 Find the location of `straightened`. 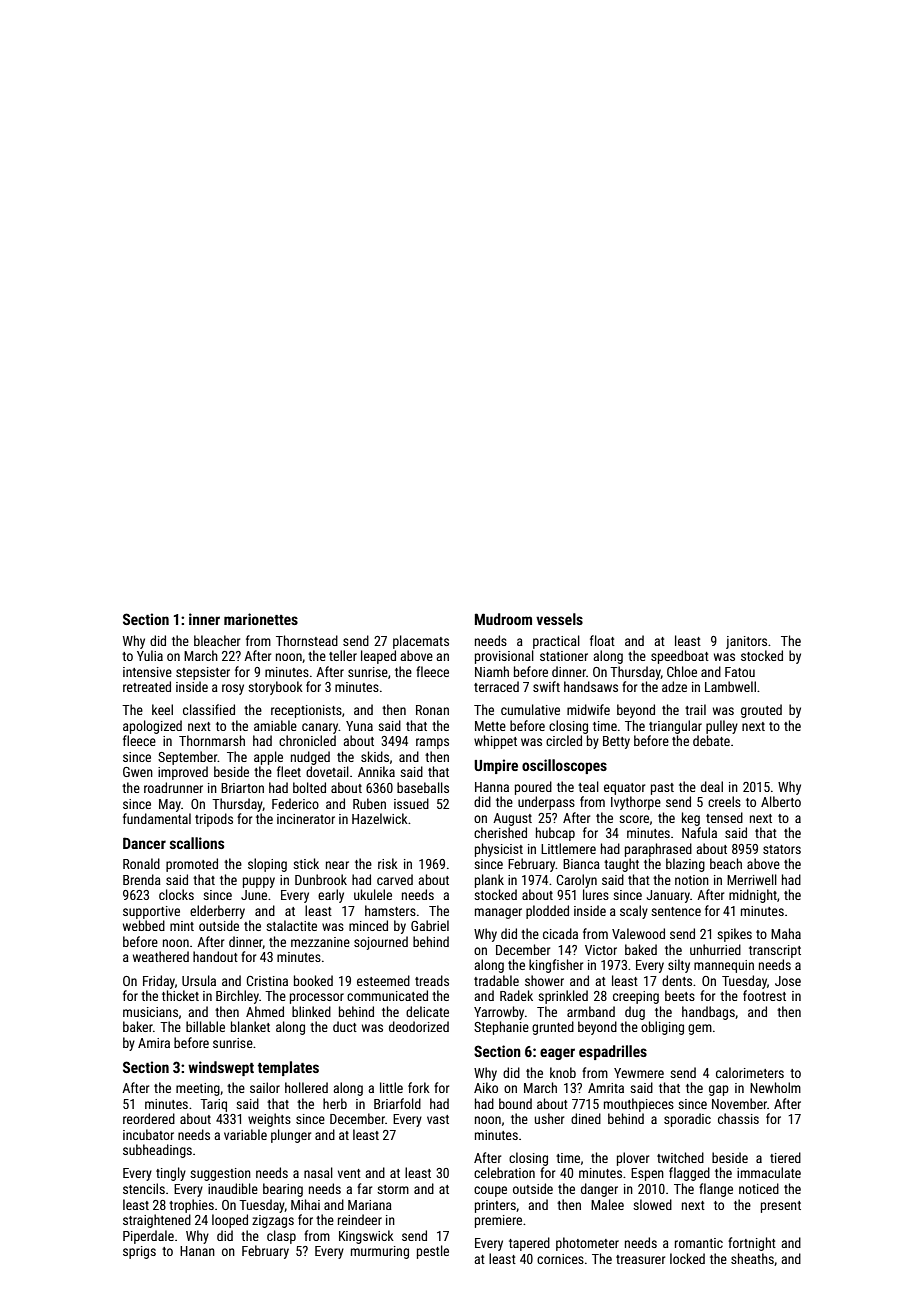

straightened is located at coordinates (157, 1221).
